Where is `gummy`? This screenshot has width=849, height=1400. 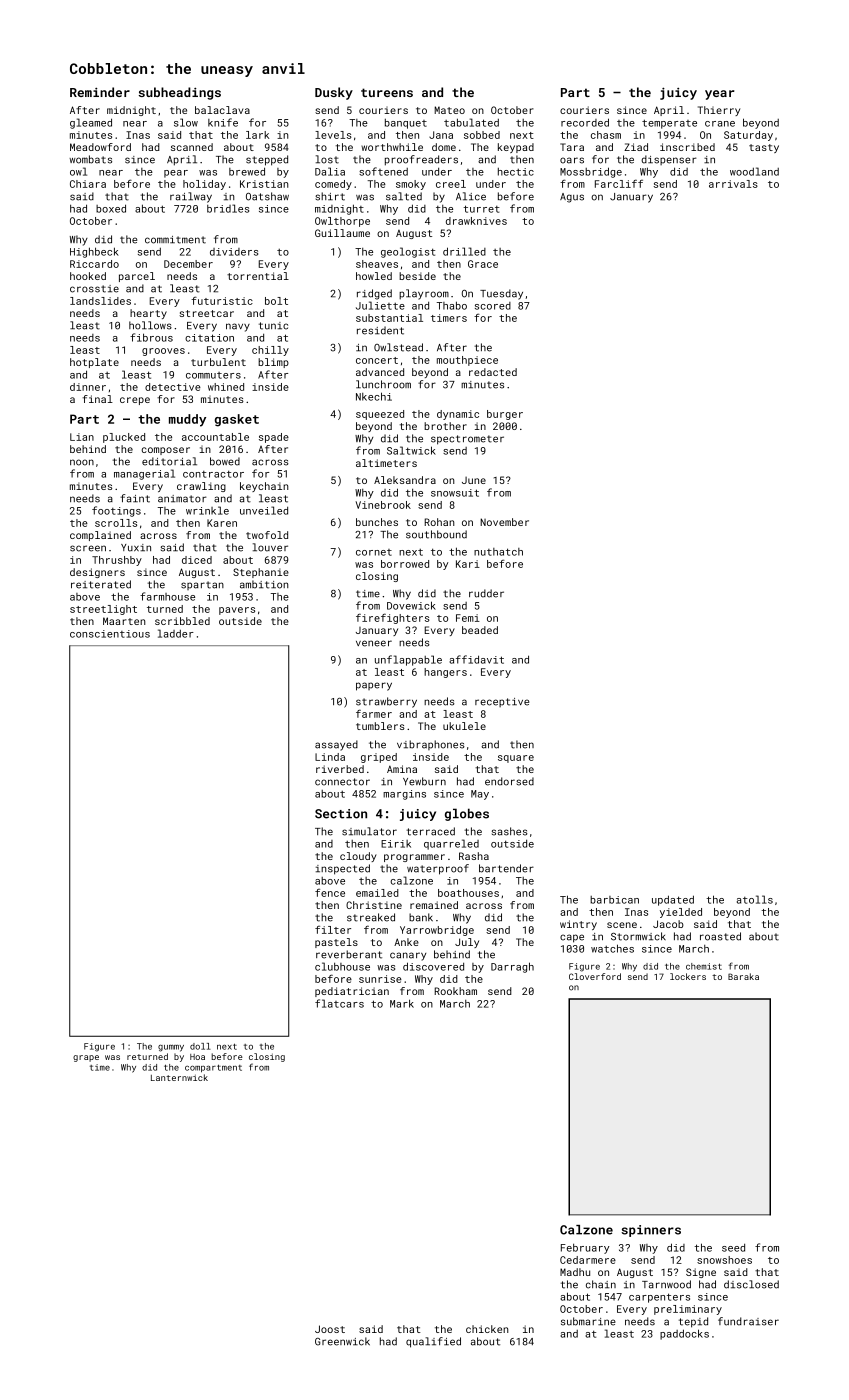 gummy is located at coordinates (171, 1048).
